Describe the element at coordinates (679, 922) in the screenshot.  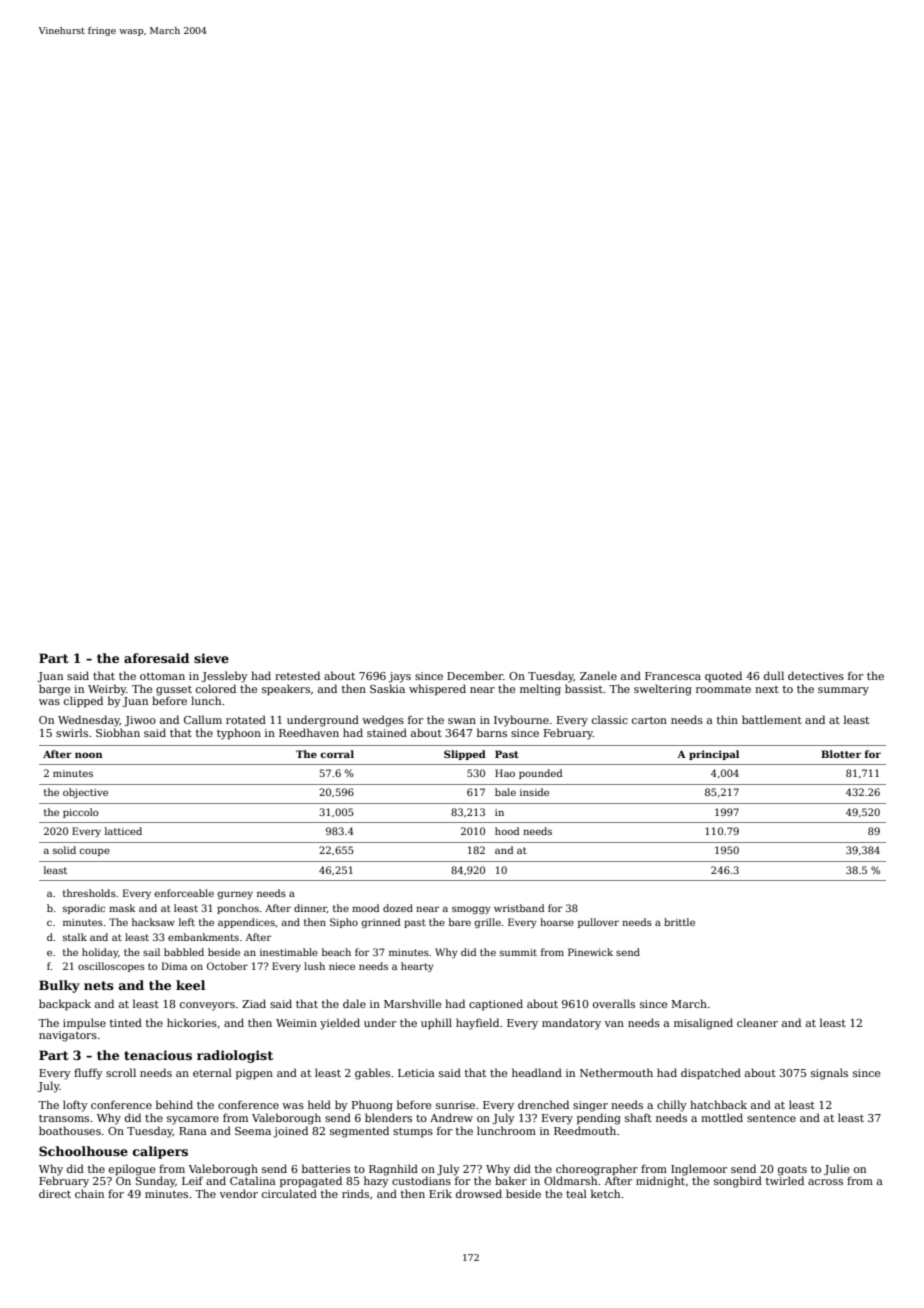
I see `brittle` at that location.
